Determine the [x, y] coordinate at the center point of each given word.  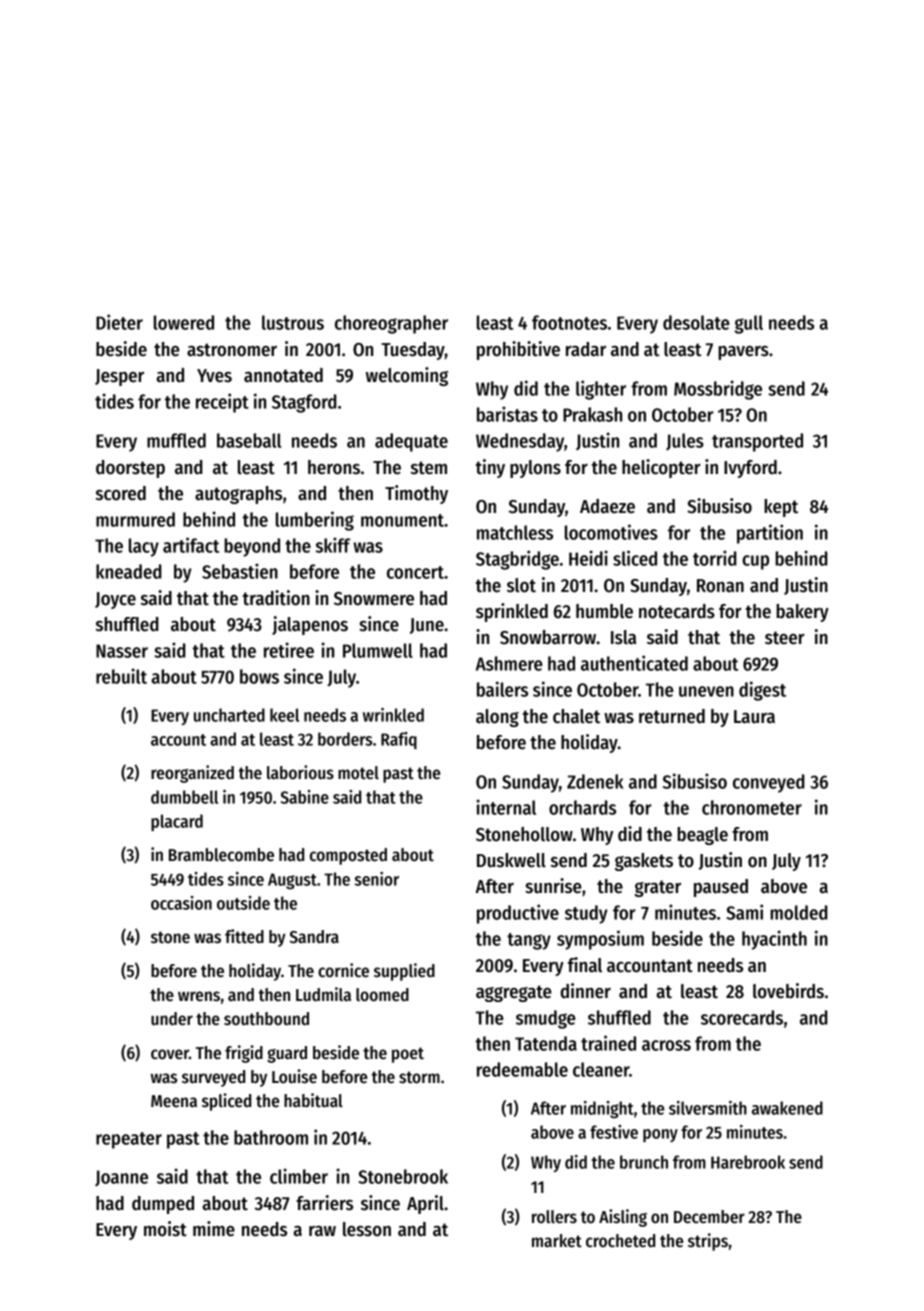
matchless [515, 532]
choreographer [391, 324]
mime [214, 1229]
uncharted [229, 715]
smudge [546, 1019]
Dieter [119, 322]
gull [749, 324]
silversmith [708, 1108]
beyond [252, 547]
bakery [802, 613]
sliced [635, 558]
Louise [294, 1076]
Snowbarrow [548, 637]
